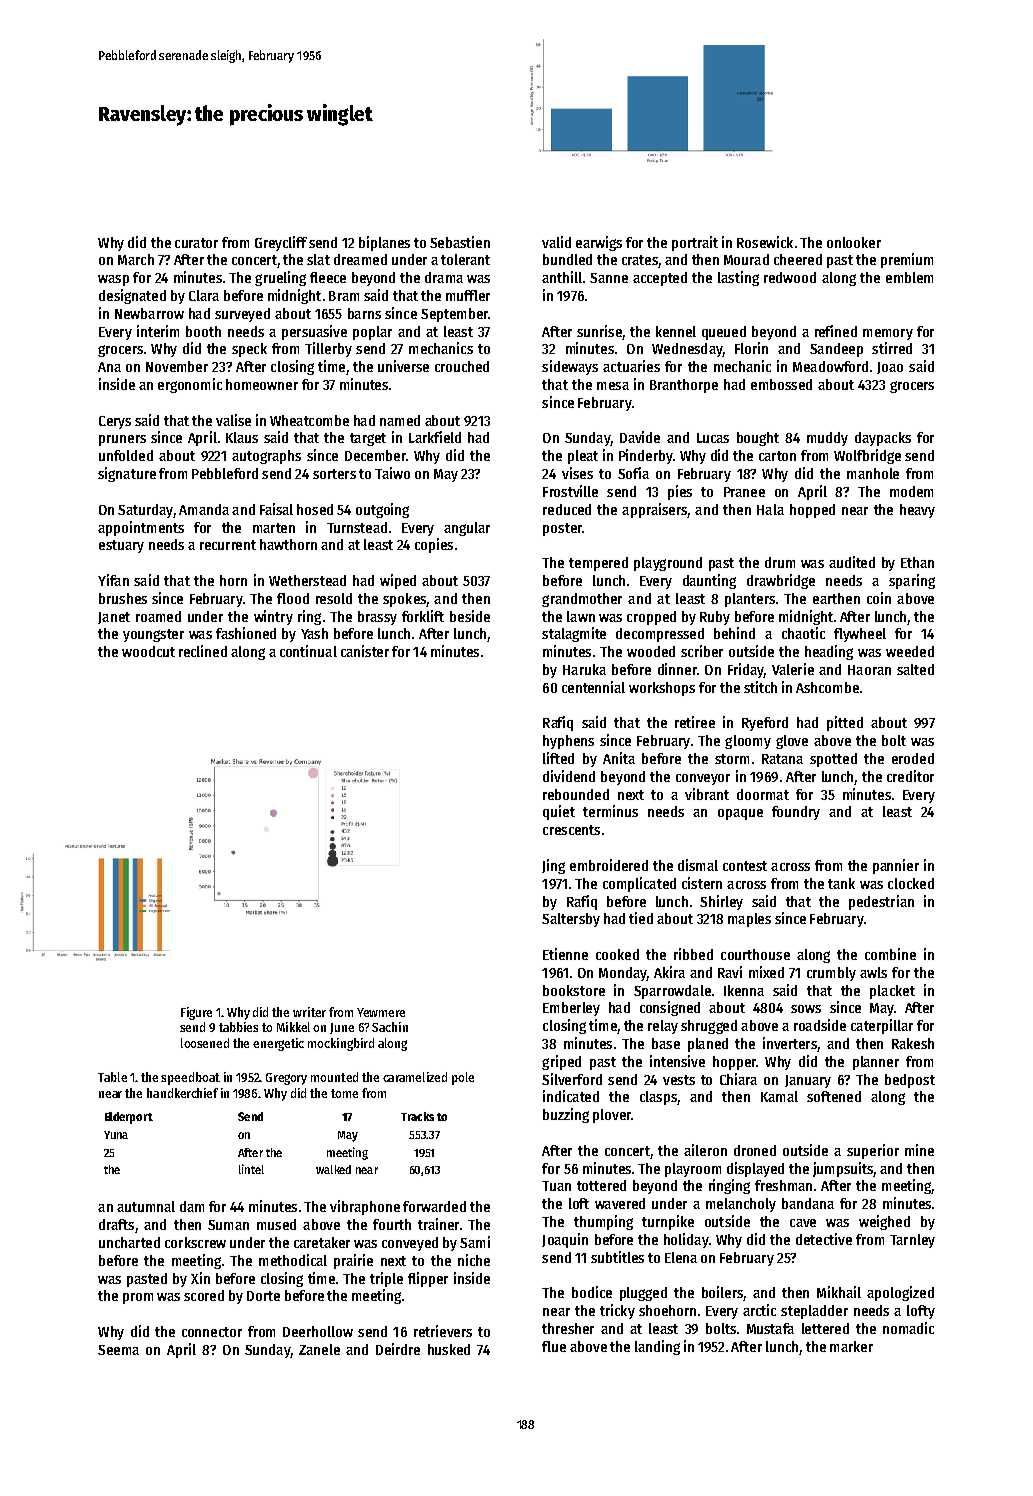 This screenshot has height=1496, width=1033. Describe the element at coordinates (158, 331) in the screenshot. I see `interim` at that location.
